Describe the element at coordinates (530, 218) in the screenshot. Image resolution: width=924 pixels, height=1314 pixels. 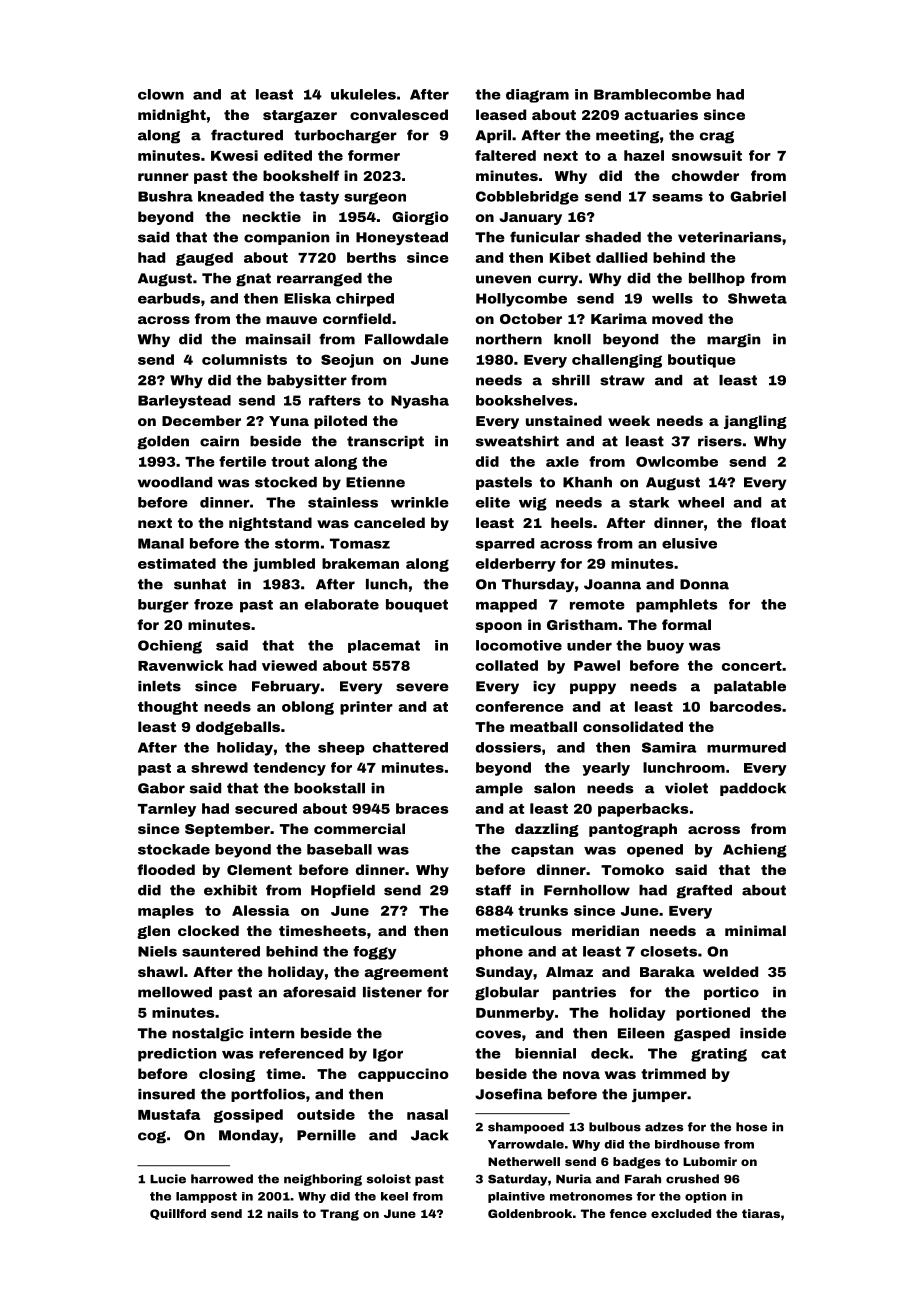
I see `January` at that location.
